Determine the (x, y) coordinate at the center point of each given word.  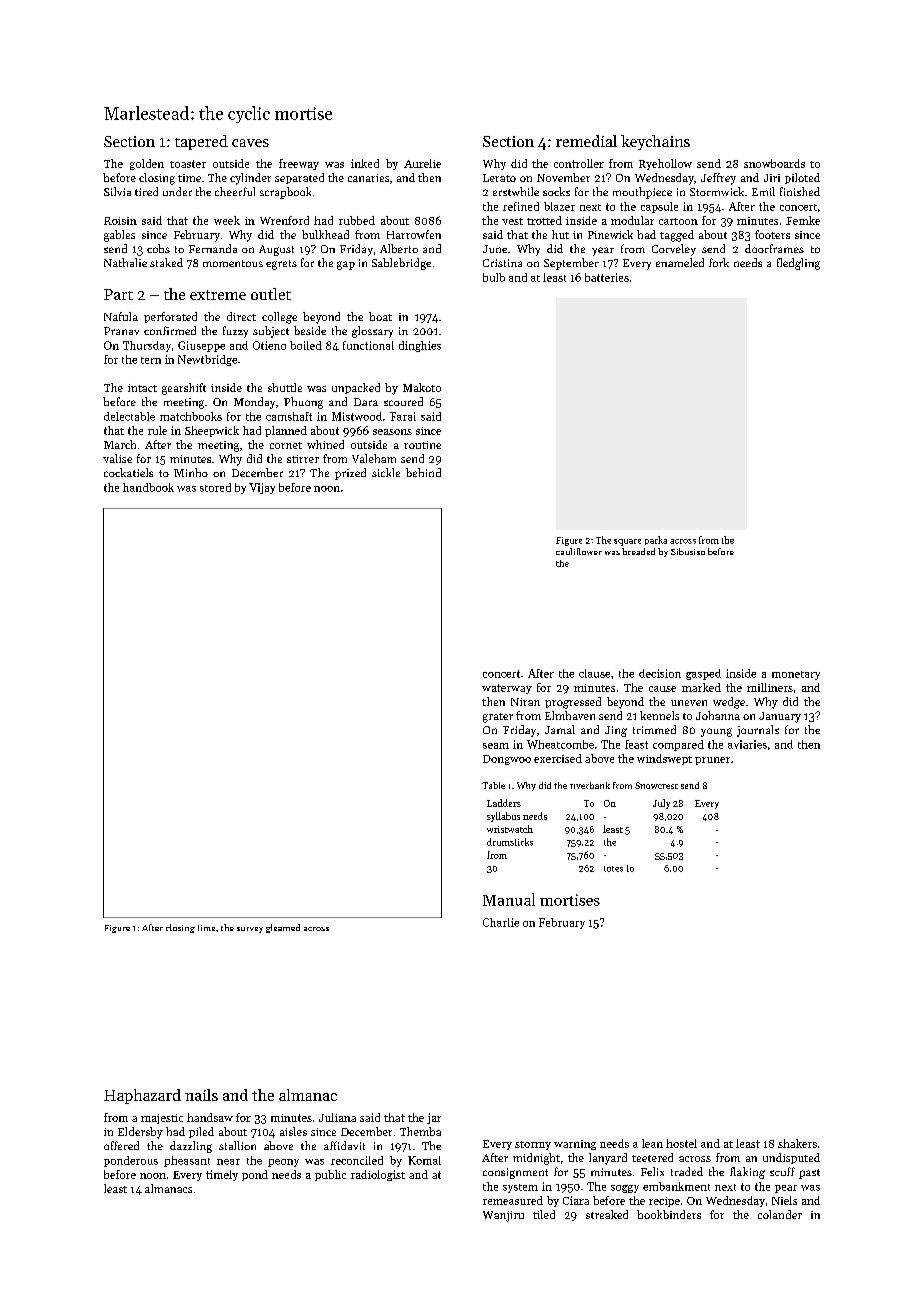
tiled (544, 1214)
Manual (509, 899)
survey (250, 930)
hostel (681, 1143)
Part (118, 294)
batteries (607, 277)
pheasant (187, 1161)
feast (636, 744)
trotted (544, 220)
